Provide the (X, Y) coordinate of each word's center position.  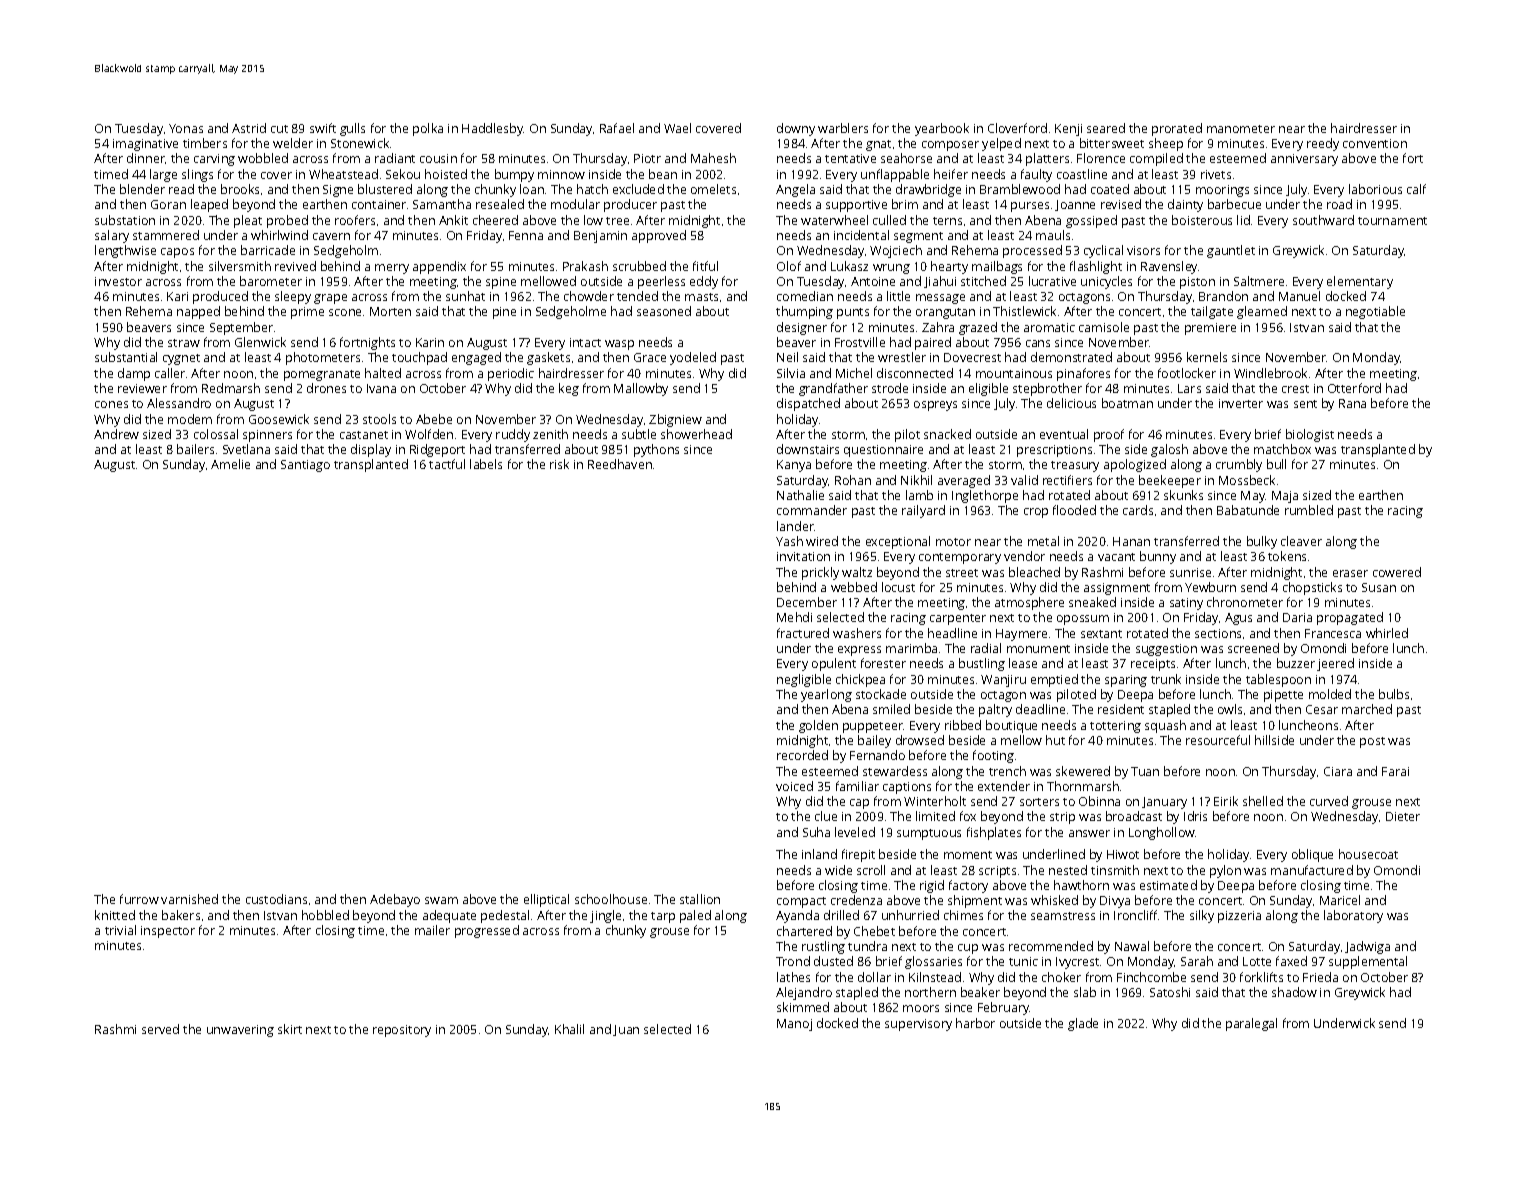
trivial (120, 930)
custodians (276, 899)
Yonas (186, 128)
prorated (1177, 129)
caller (170, 373)
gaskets (548, 358)
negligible (804, 680)
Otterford (1354, 388)
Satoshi (1170, 992)
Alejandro (804, 993)
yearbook (942, 129)
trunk (1166, 679)
